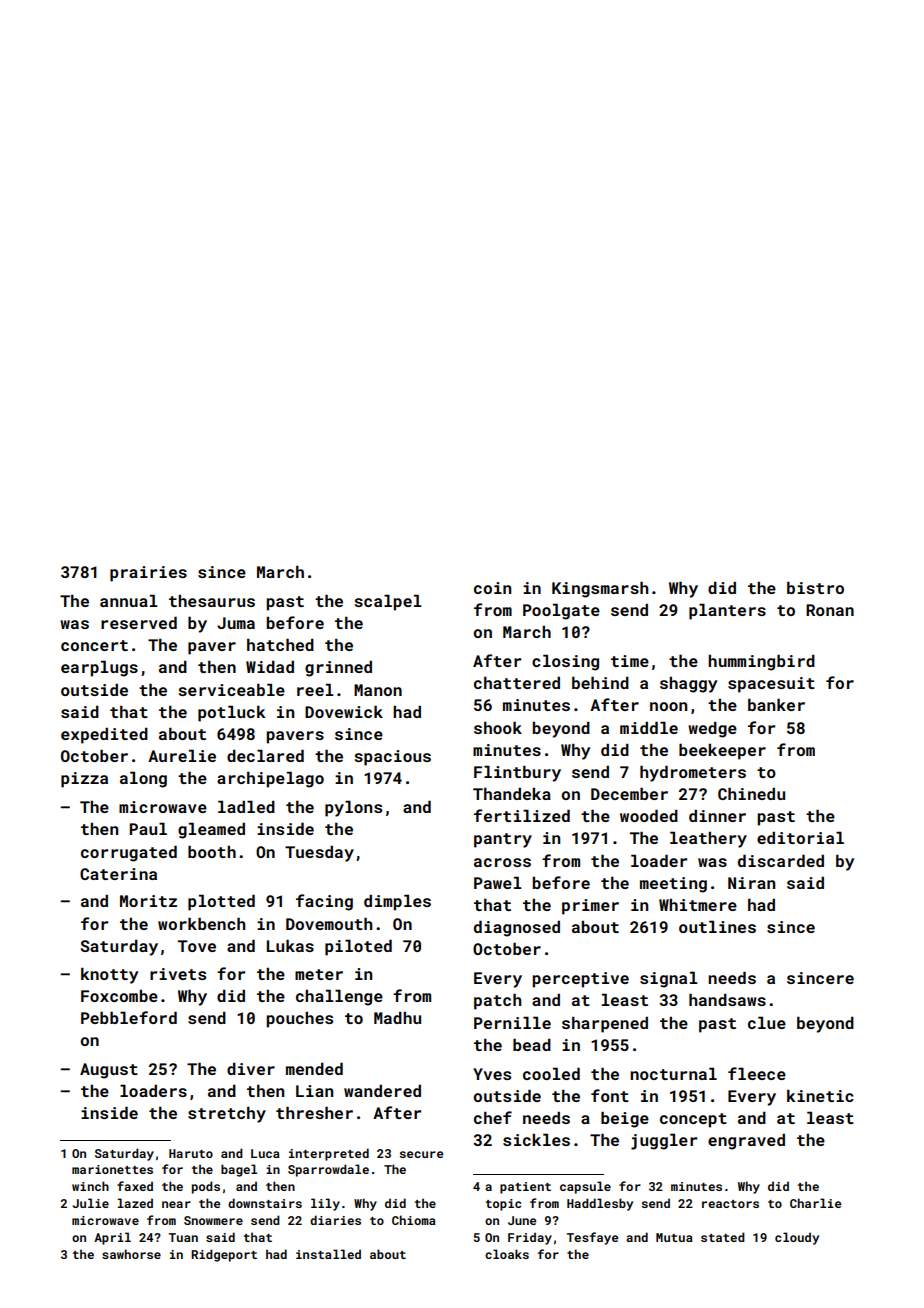  Describe the element at coordinates (338, 668) in the screenshot. I see `grinned` at that location.
